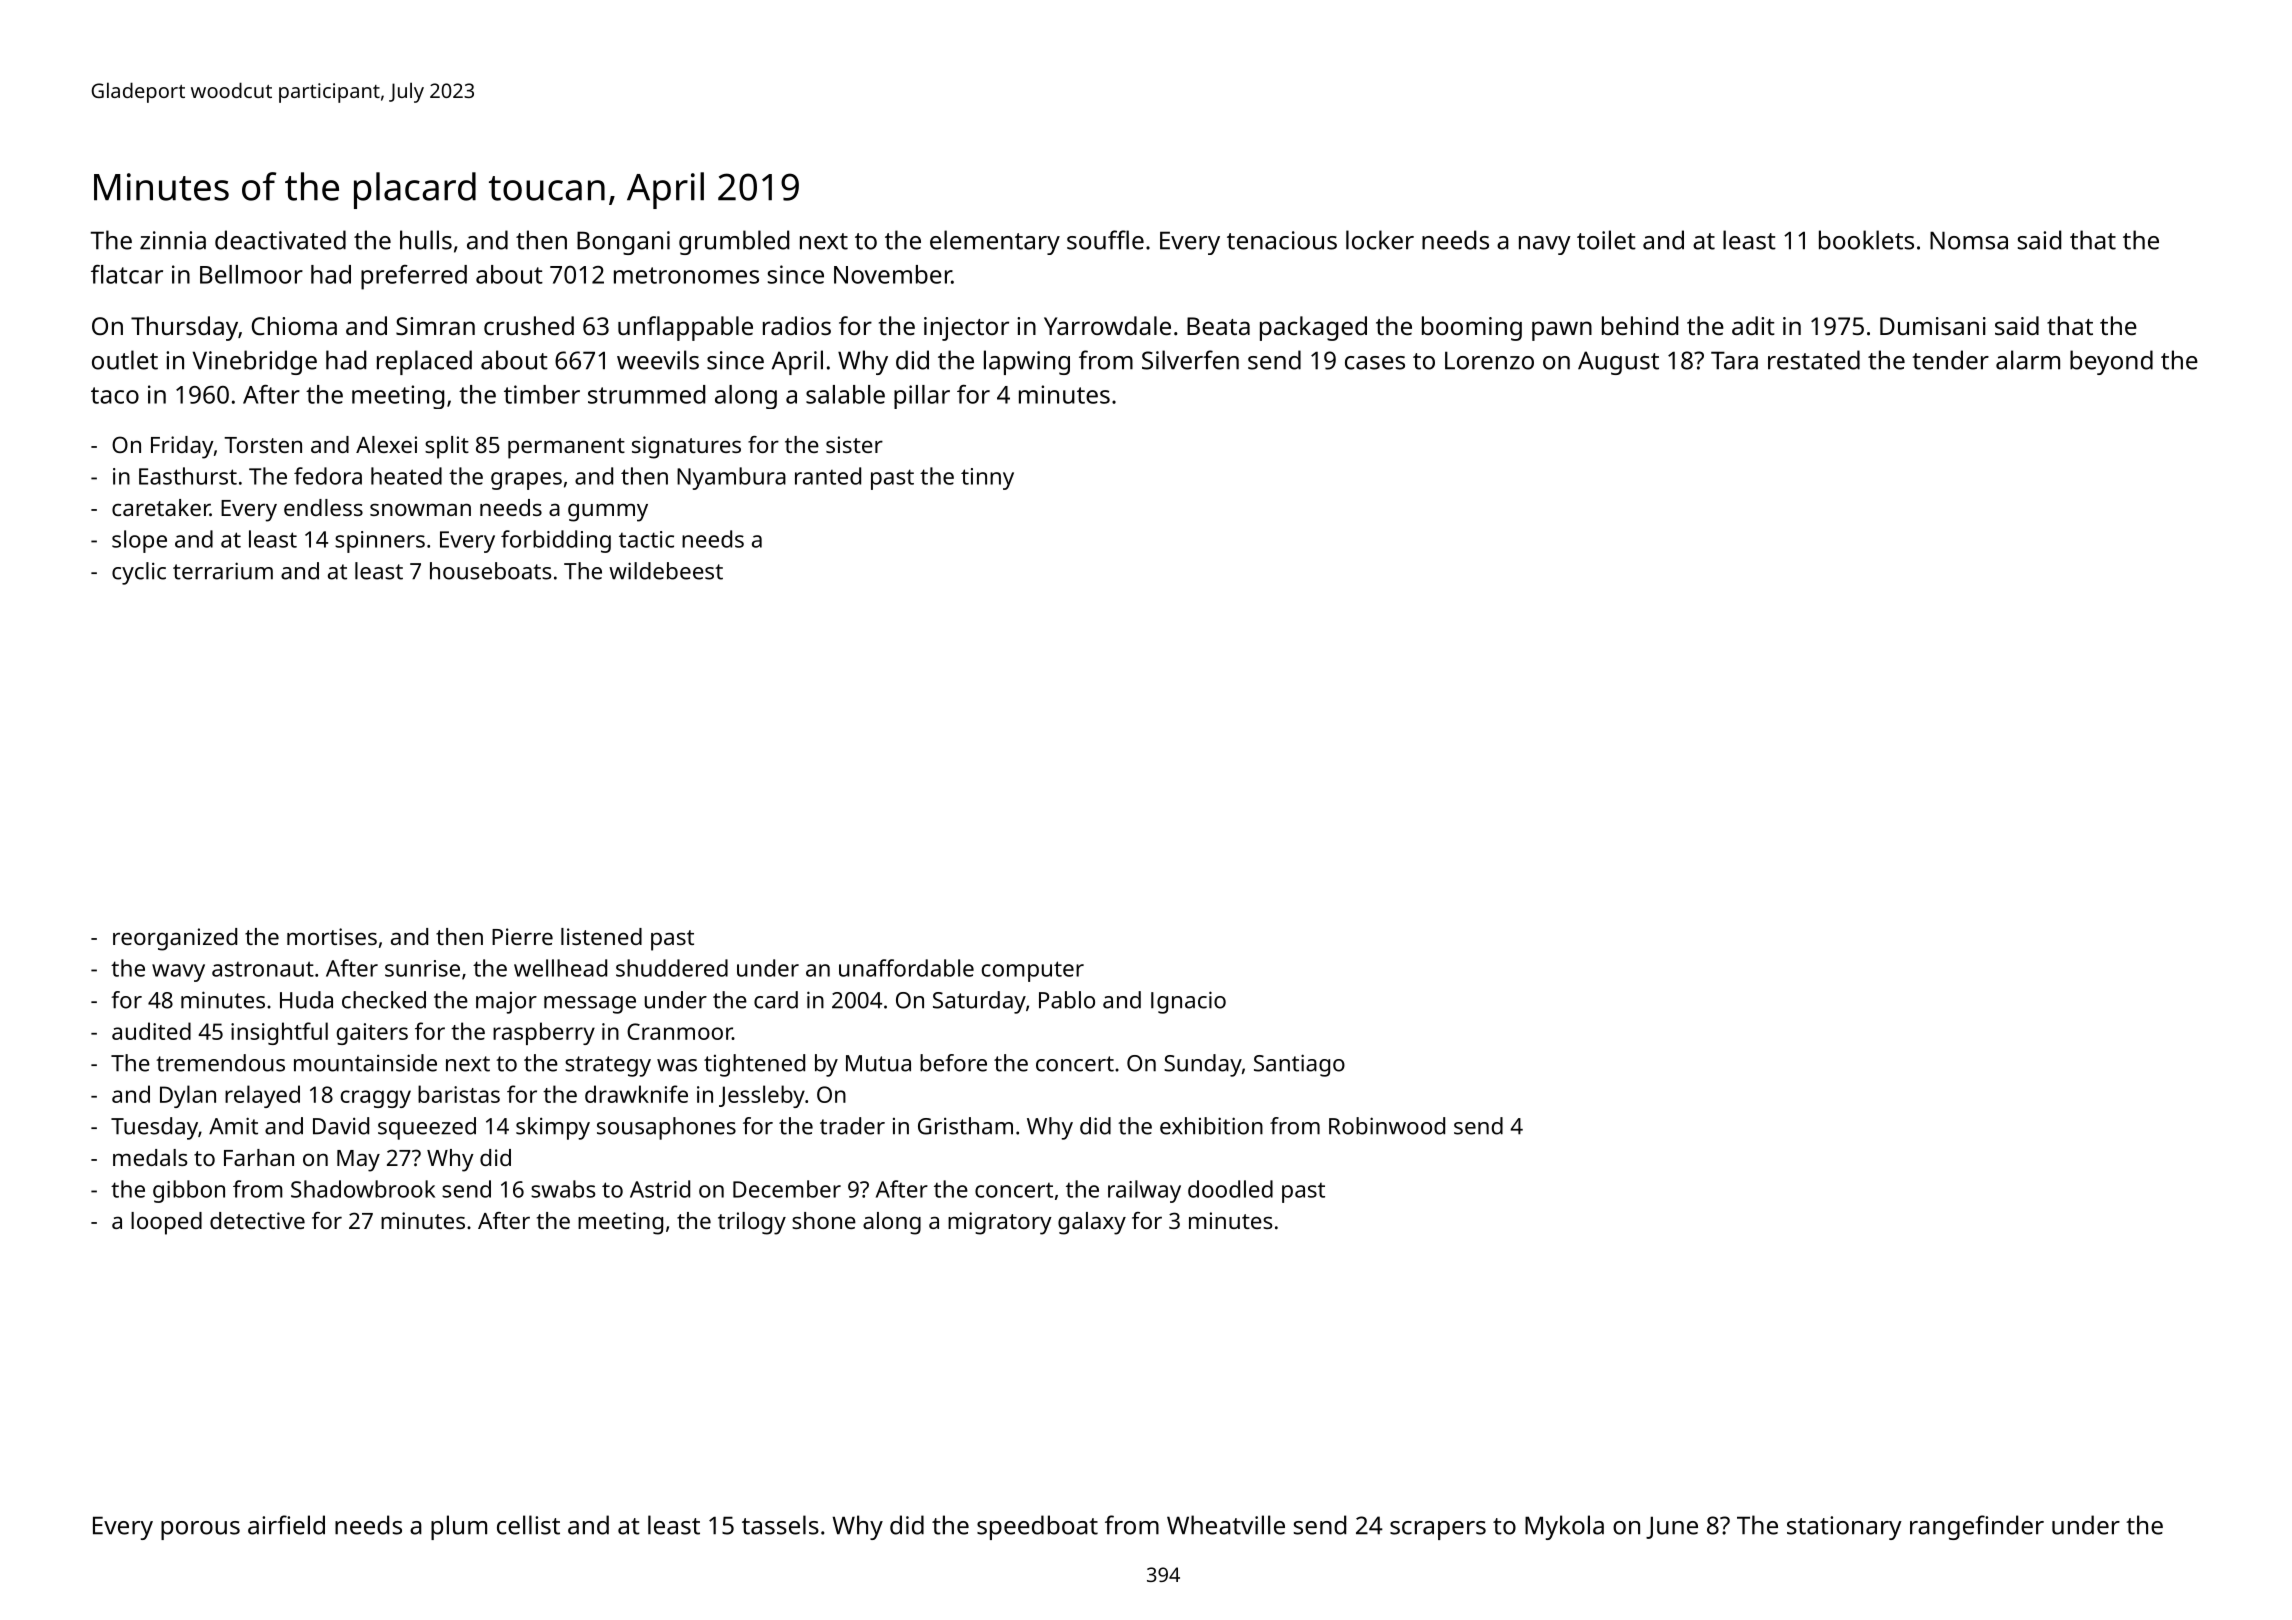 This image has height=1620, width=2292. What do you see at coordinates (1969, 240) in the image?
I see `Nomsa` at bounding box center [1969, 240].
